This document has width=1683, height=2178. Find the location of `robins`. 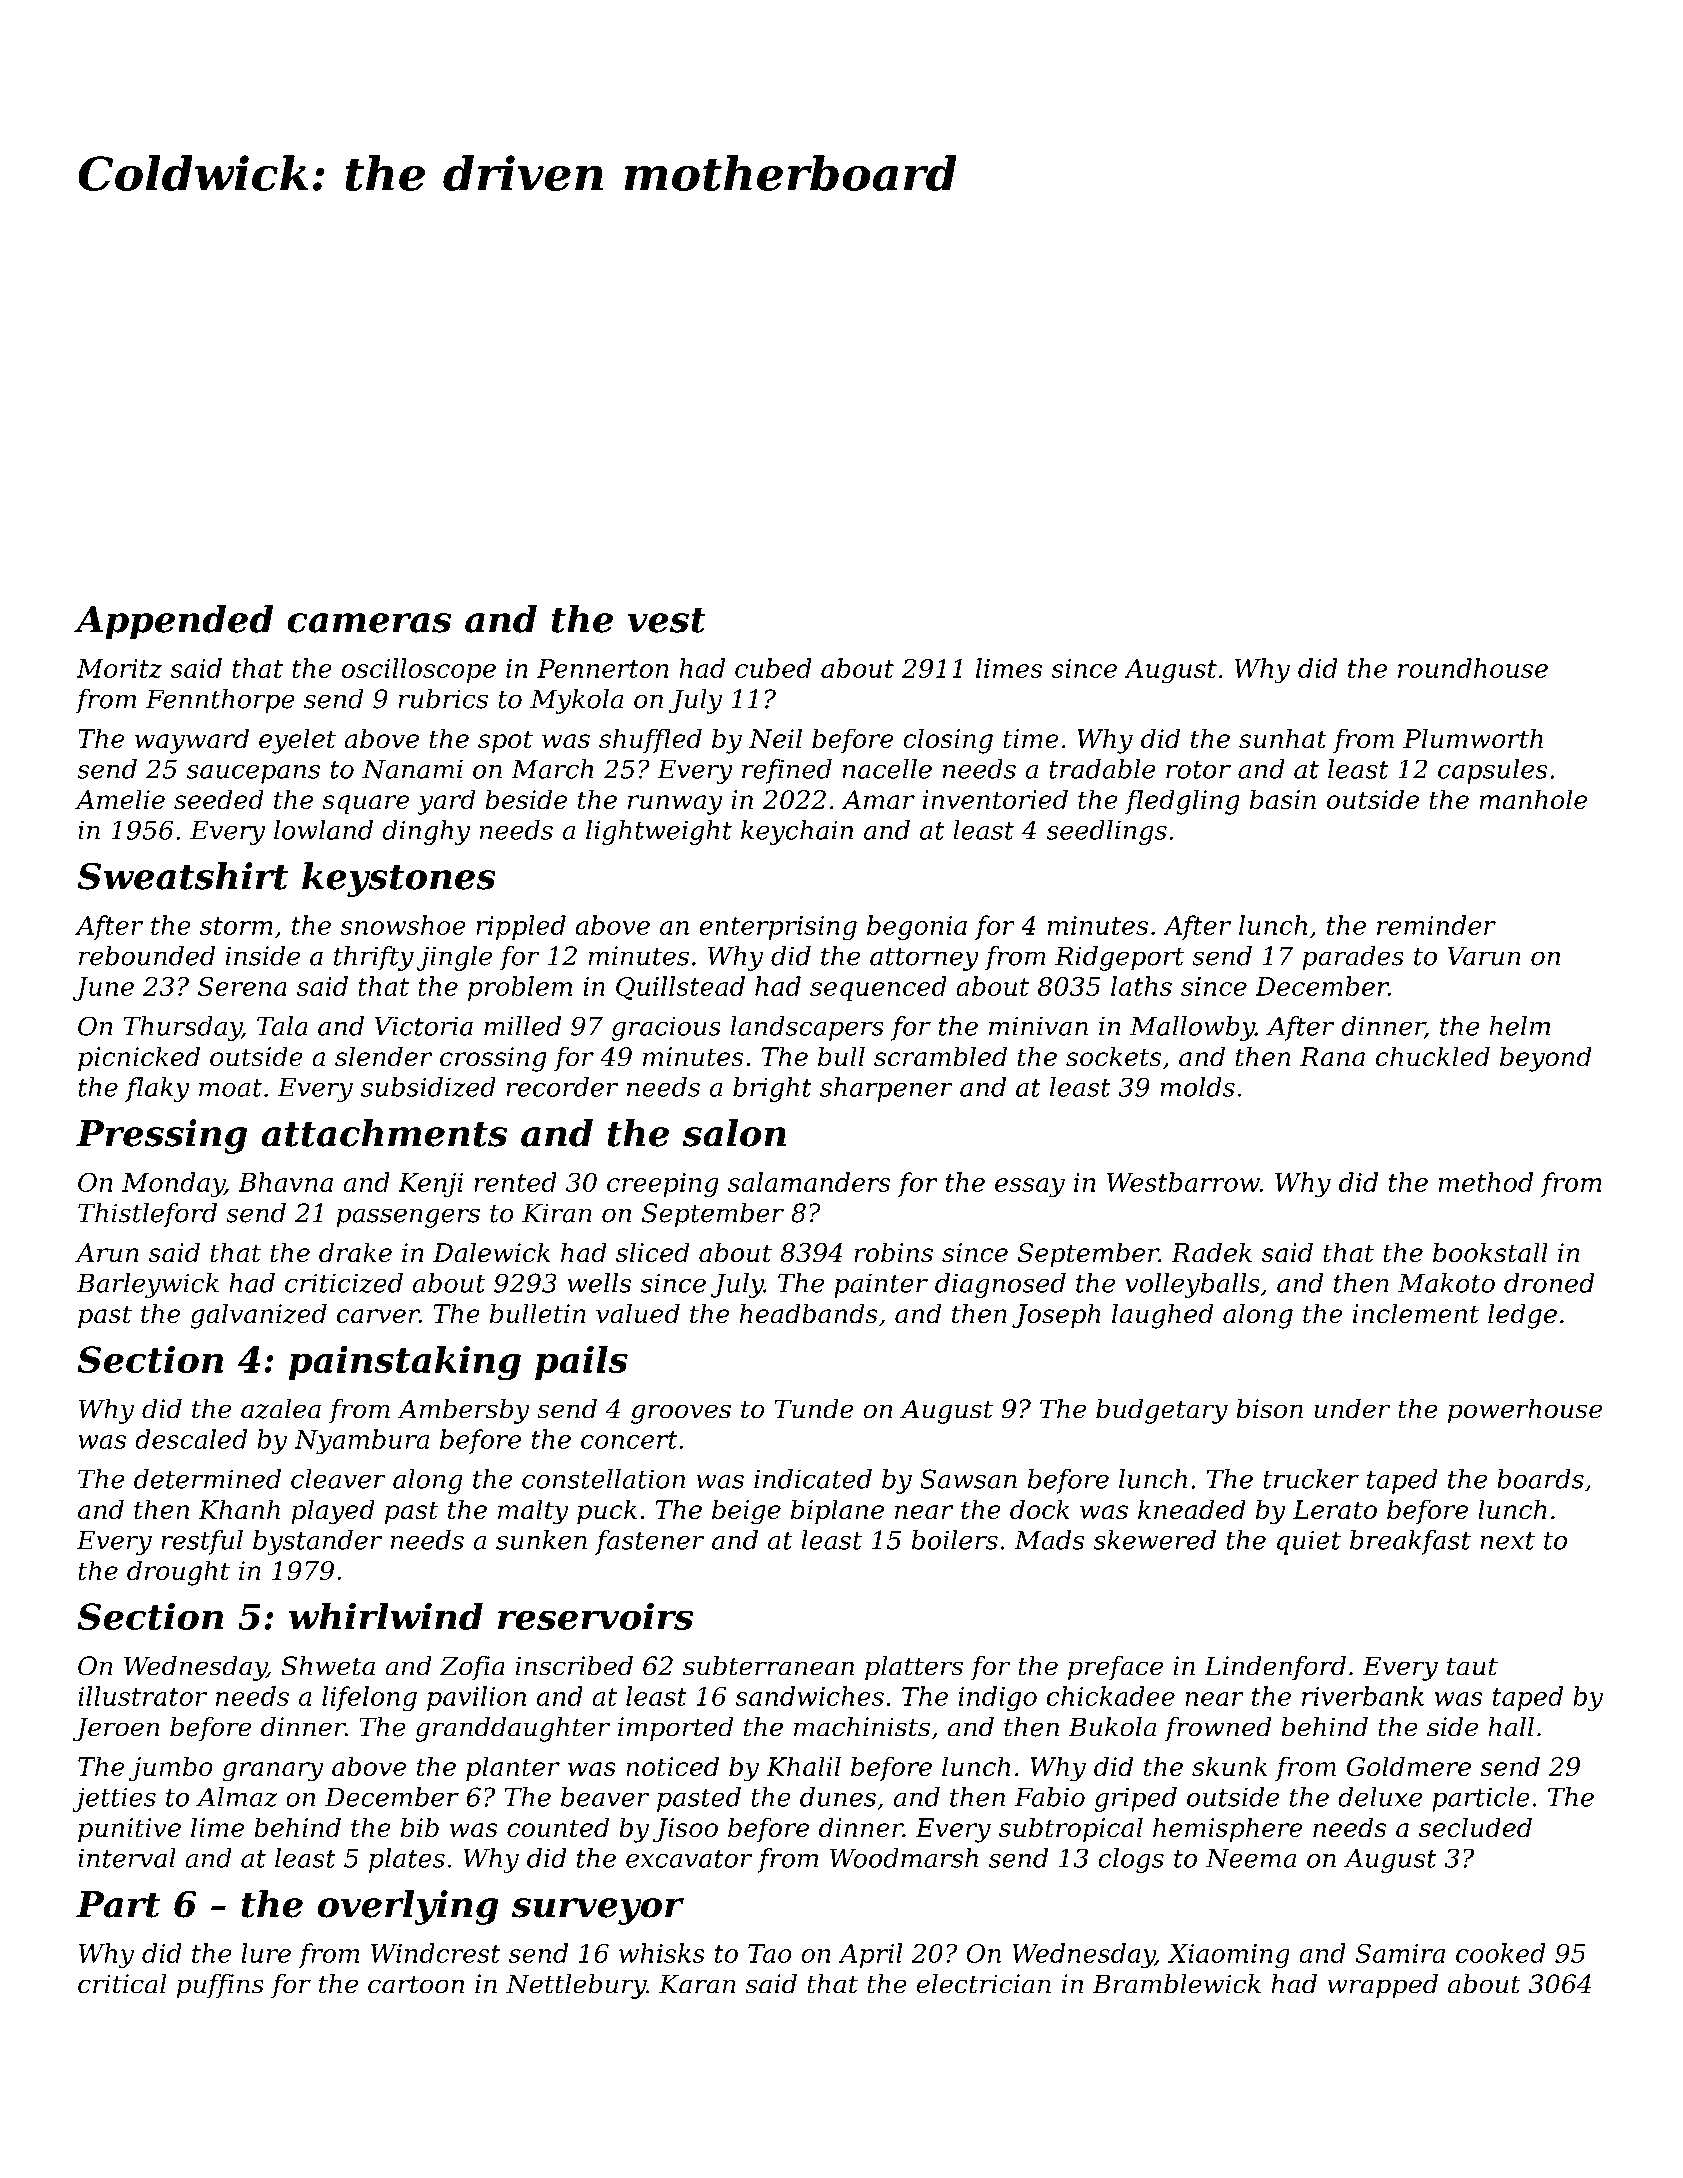

robins is located at coordinates (893, 1252).
